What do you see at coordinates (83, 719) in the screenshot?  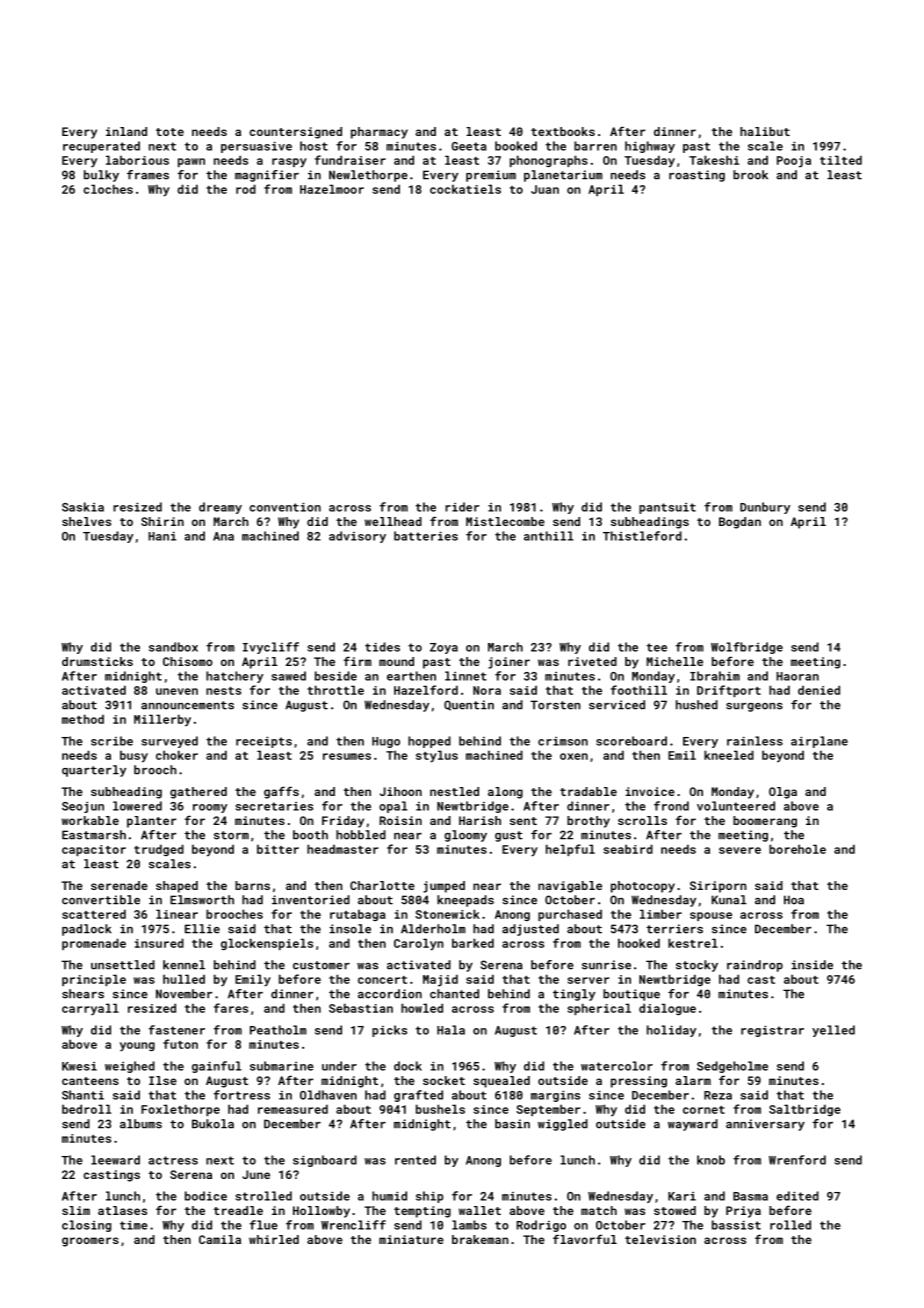 I see `method` at bounding box center [83, 719].
